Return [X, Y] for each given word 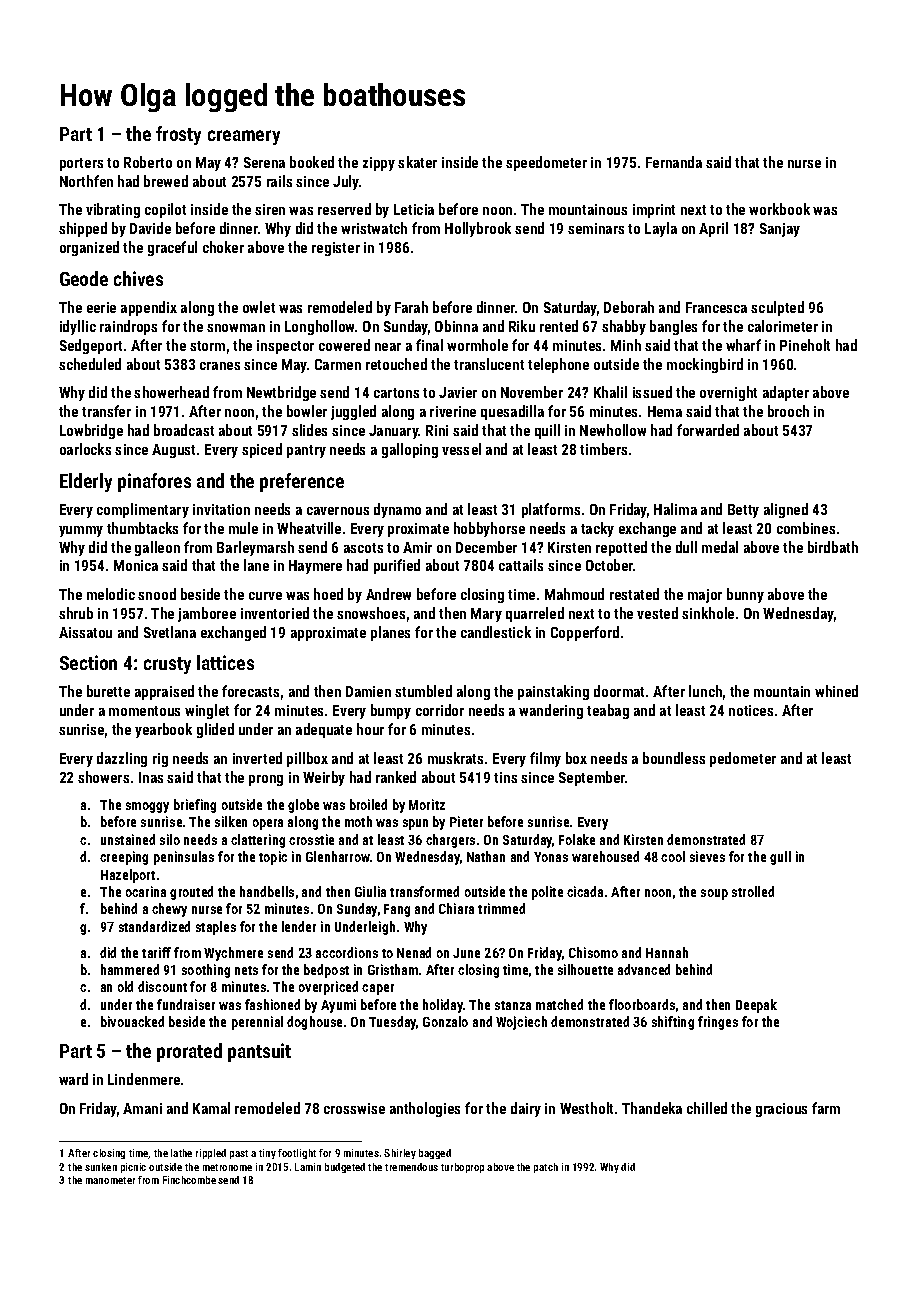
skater [417, 162]
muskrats [455, 758]
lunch [705, 691]
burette [108, 691]
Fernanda [674, 162]
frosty [178, 135]
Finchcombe [189, 1180]
